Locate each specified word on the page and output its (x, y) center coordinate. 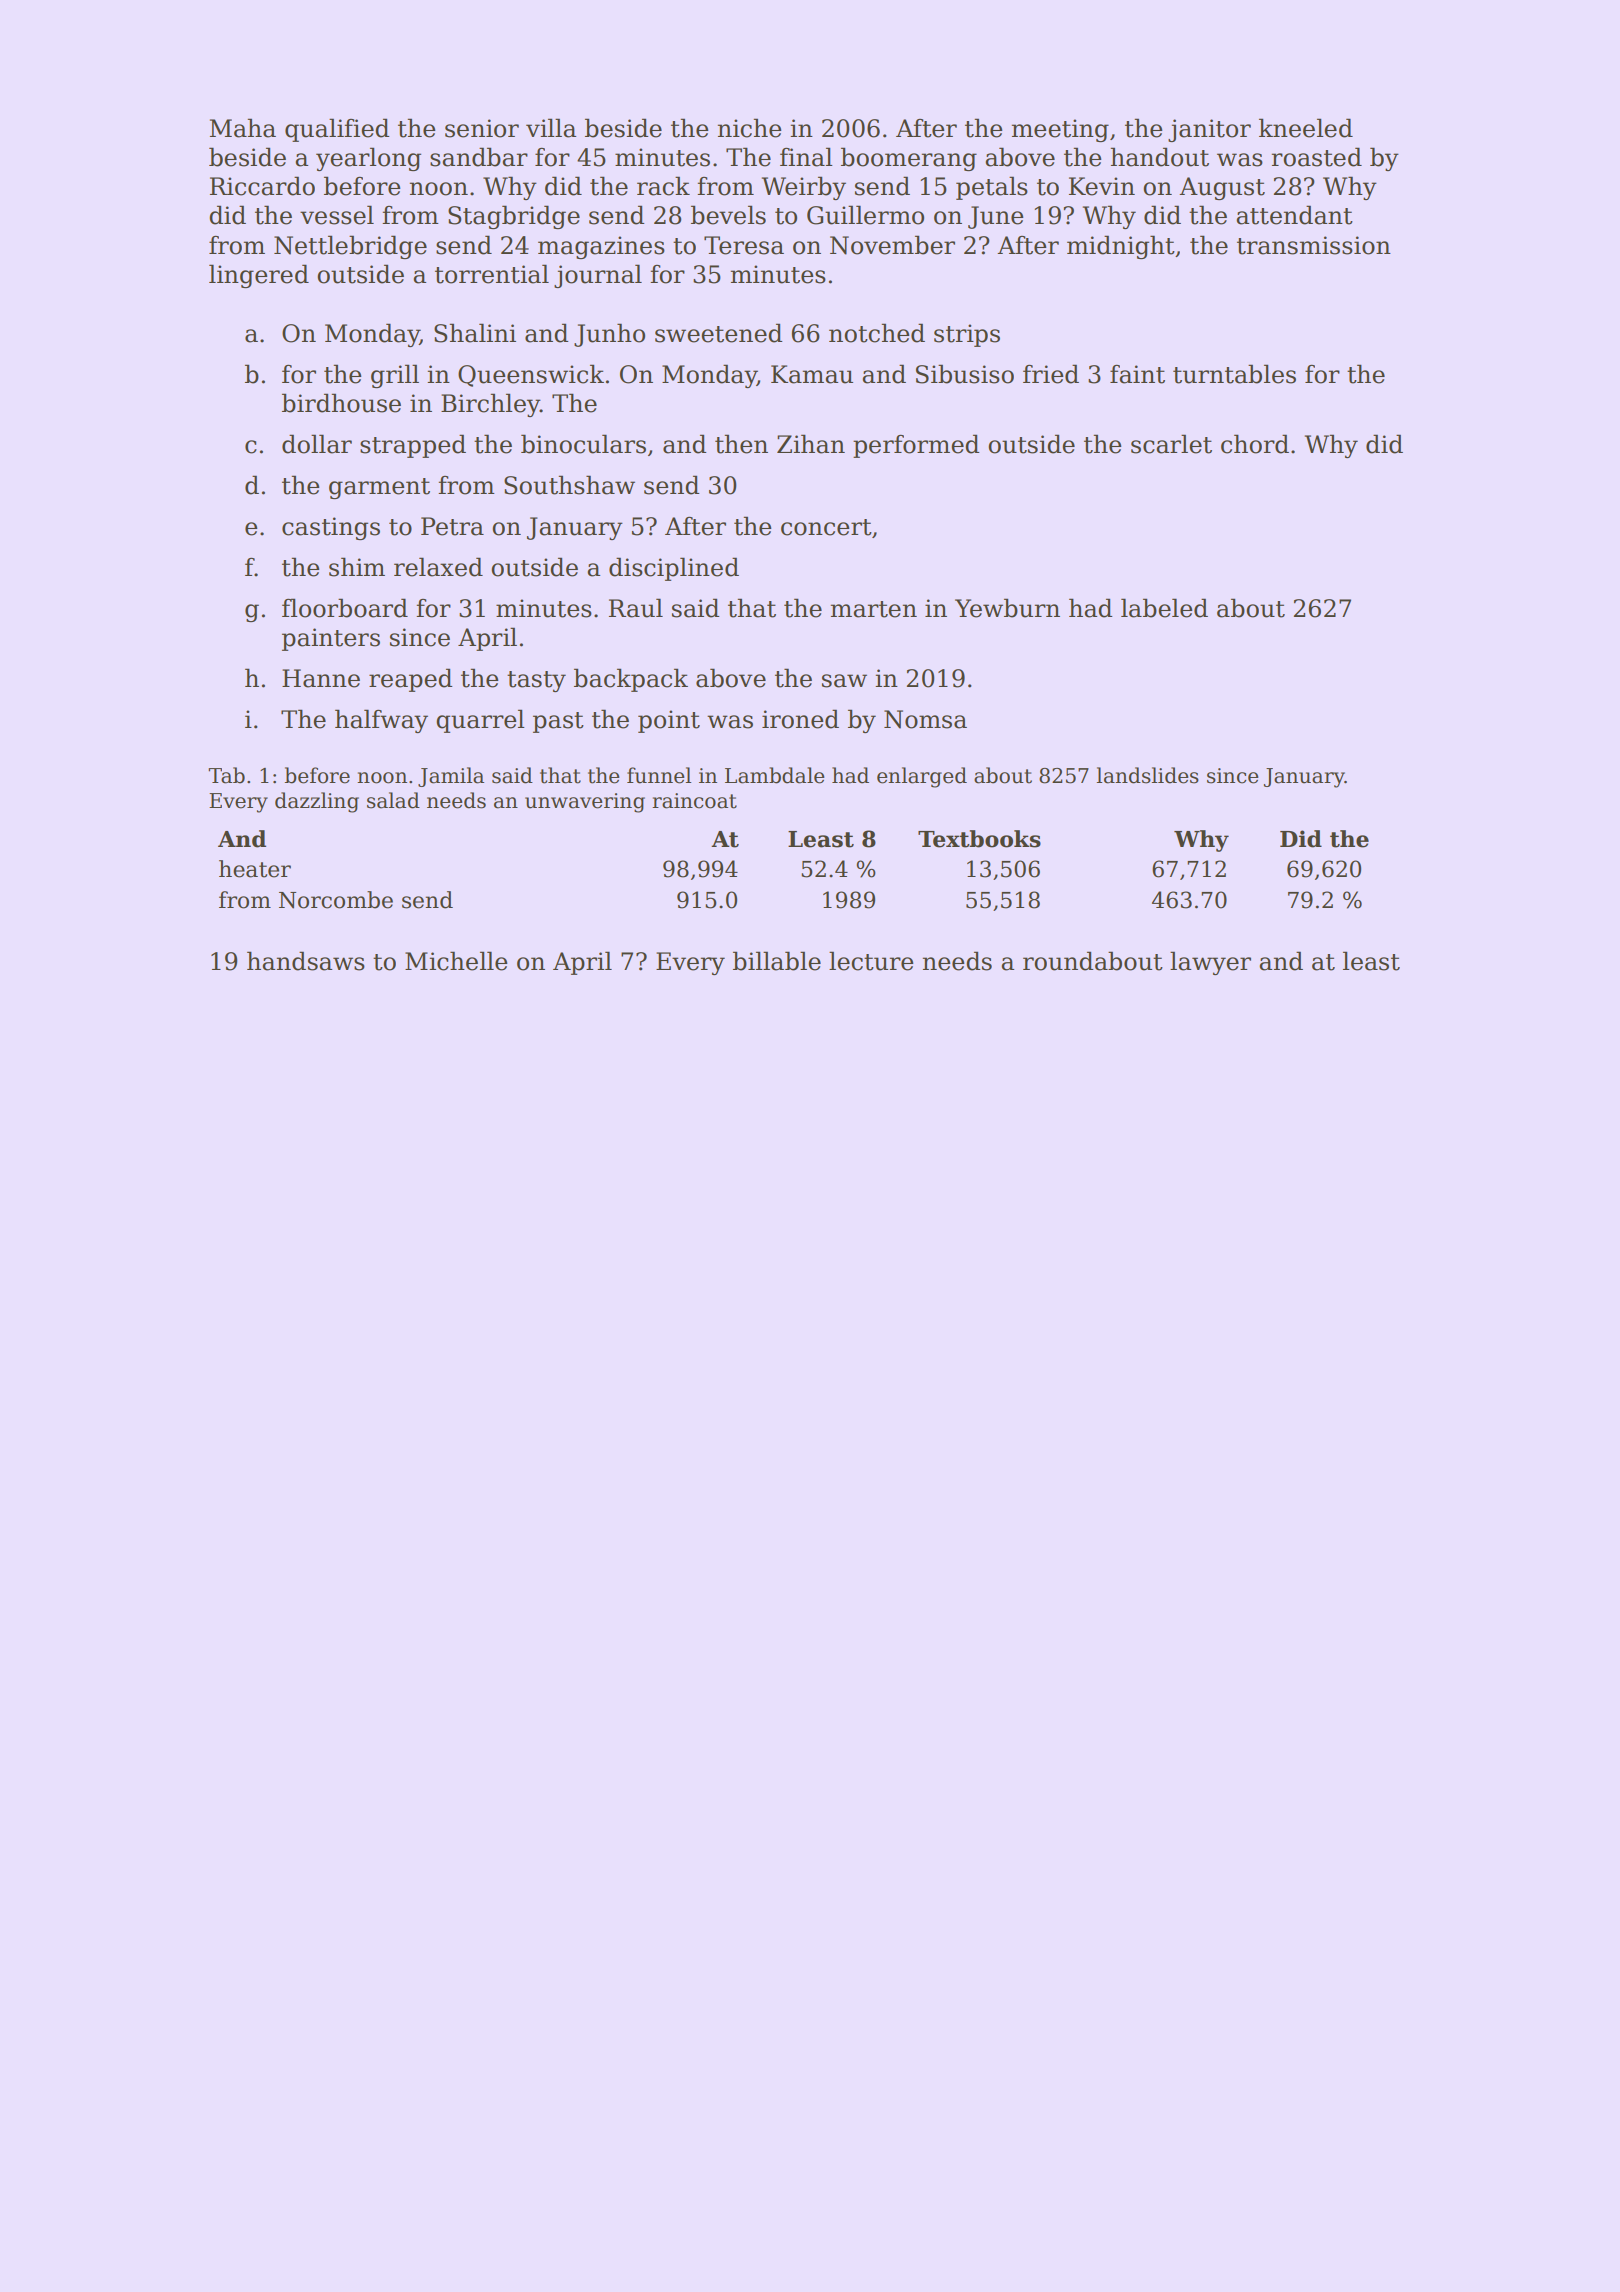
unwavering (585, 803)
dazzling (317, 802)
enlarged (922, 777)
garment (379, 488)
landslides (1148, 775)
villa (551, 128)
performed (916, 446)
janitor (1209, 130)
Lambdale (775, 775)
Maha (243, 128)
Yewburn (1007, 608)
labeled (1164, 608)
